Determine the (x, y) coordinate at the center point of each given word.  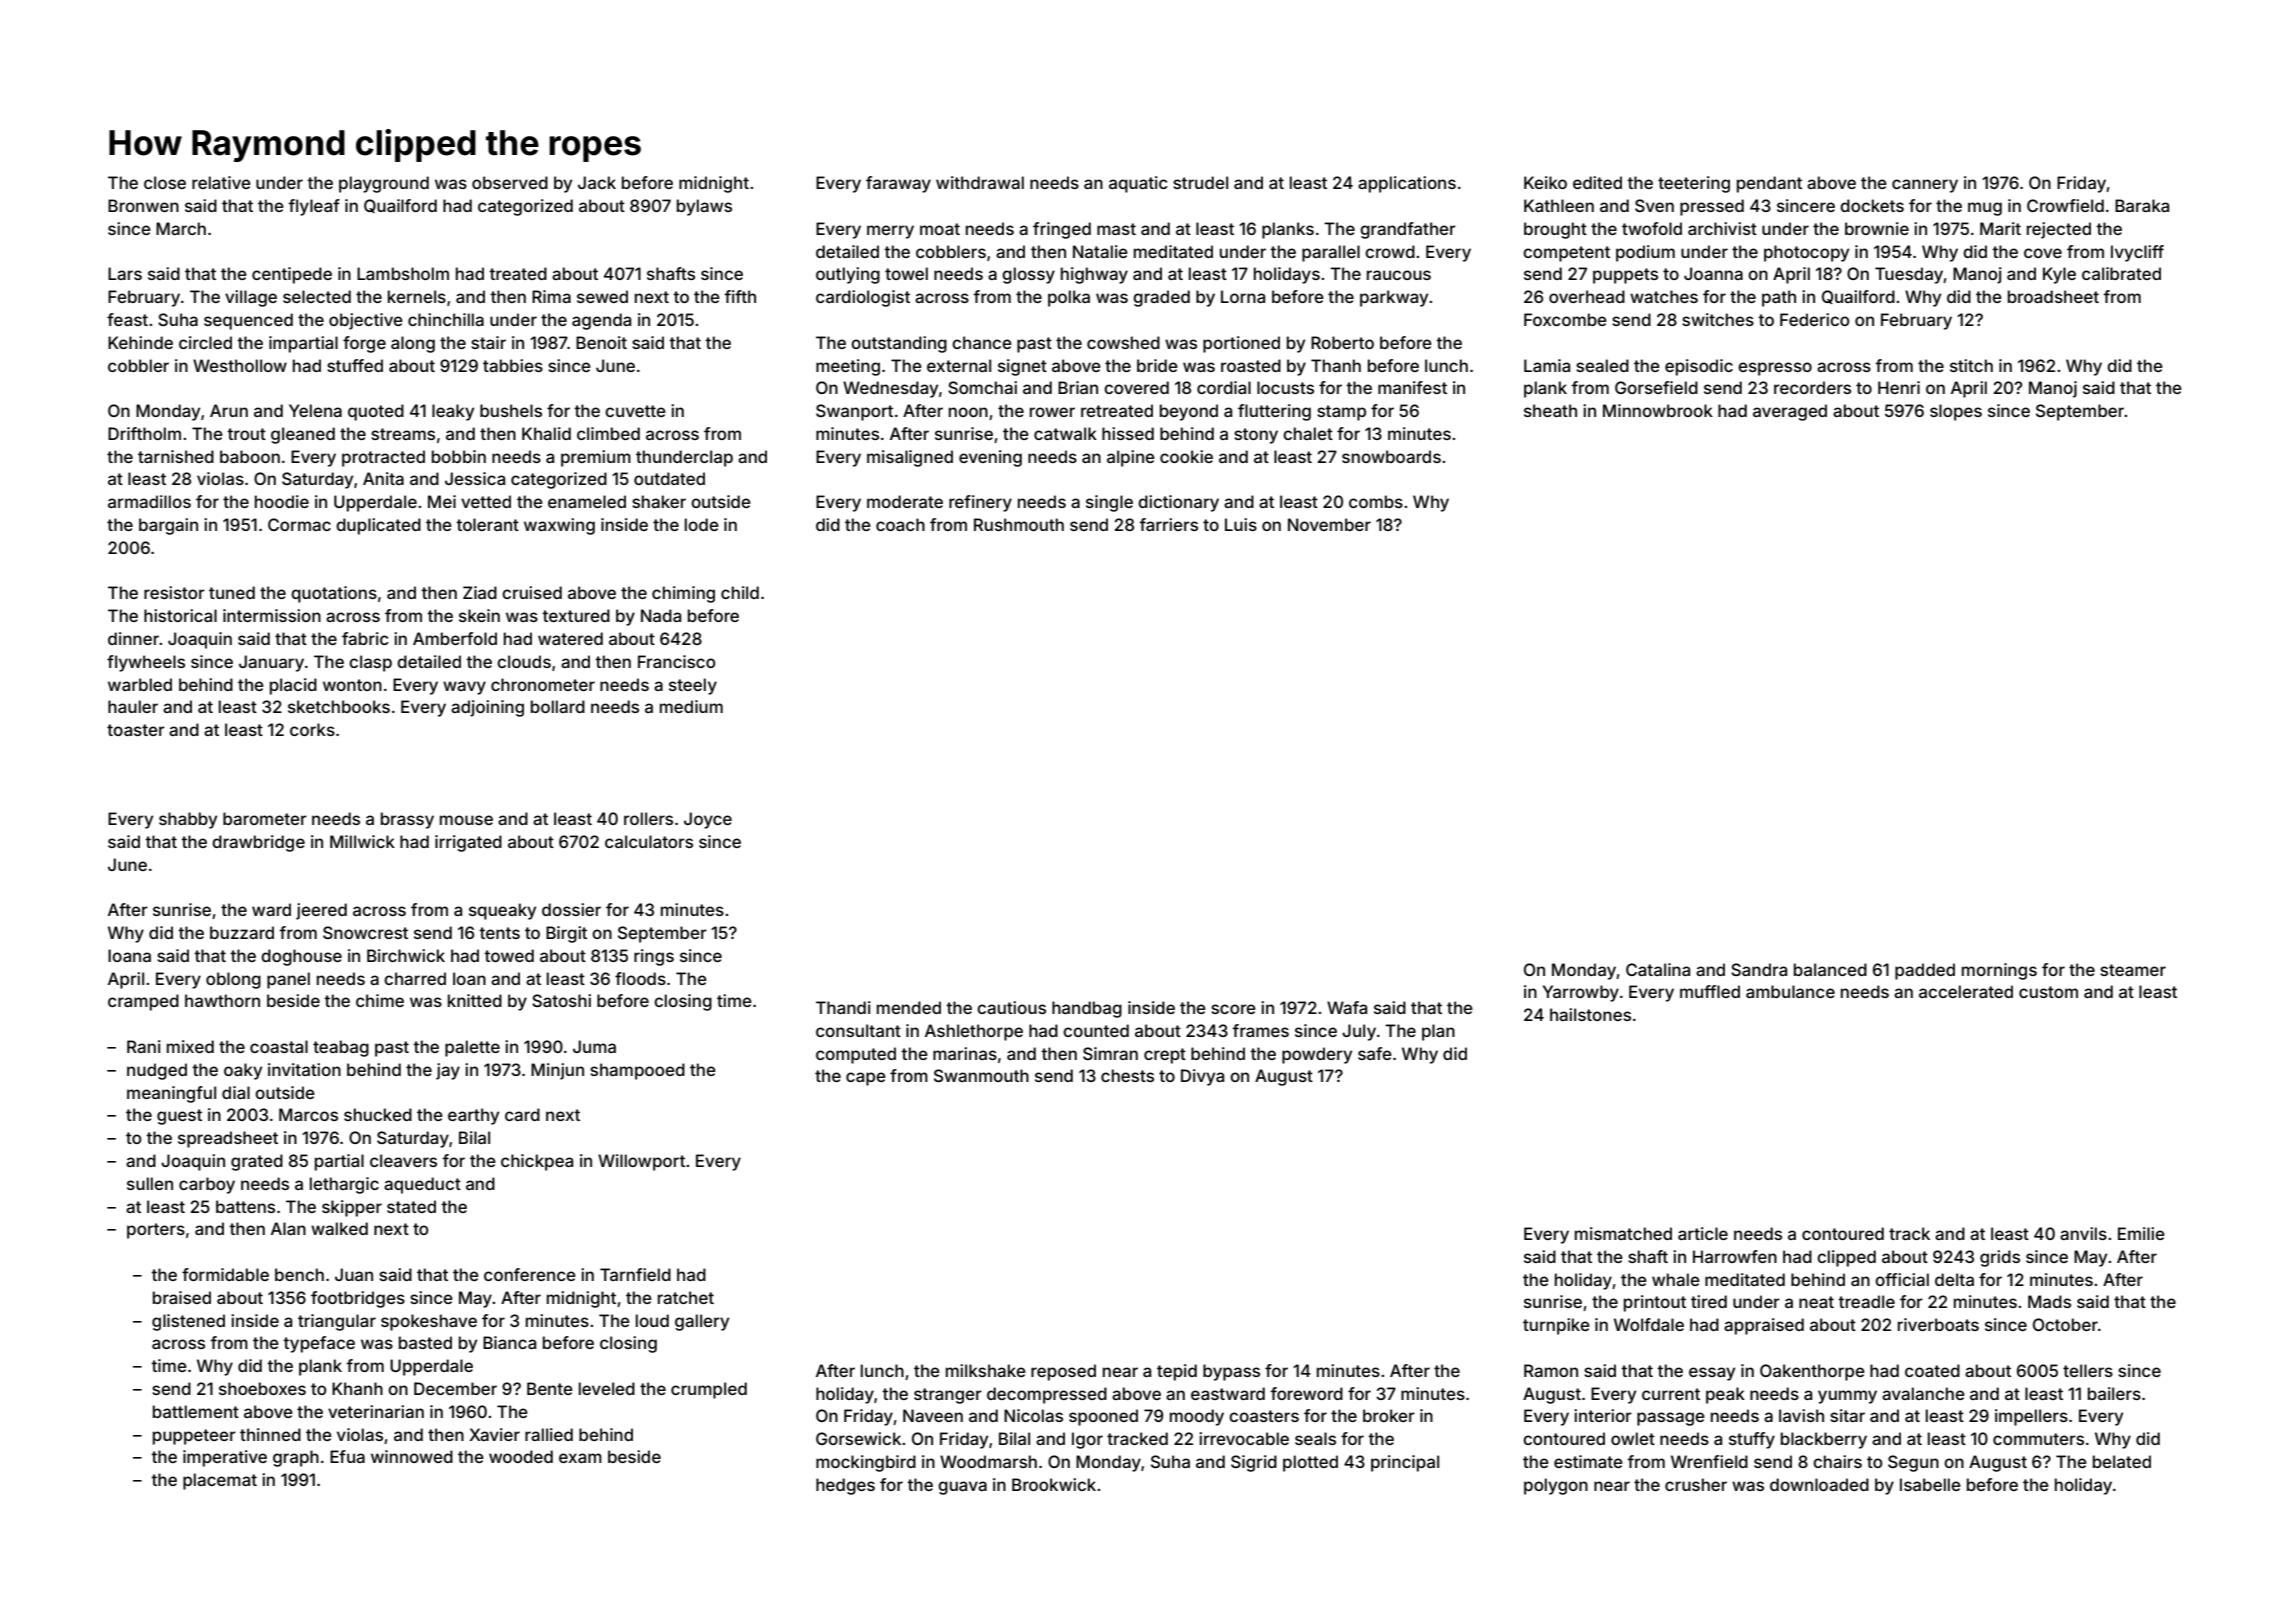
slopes (1956, 412)
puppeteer (194, 1437)
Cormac (299, 524)
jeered (321, 911)
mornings (1999, 971)
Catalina (1658, 969)
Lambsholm (403, 273)
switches (1718, 319)
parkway (1394, 298)
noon (968, 412)
